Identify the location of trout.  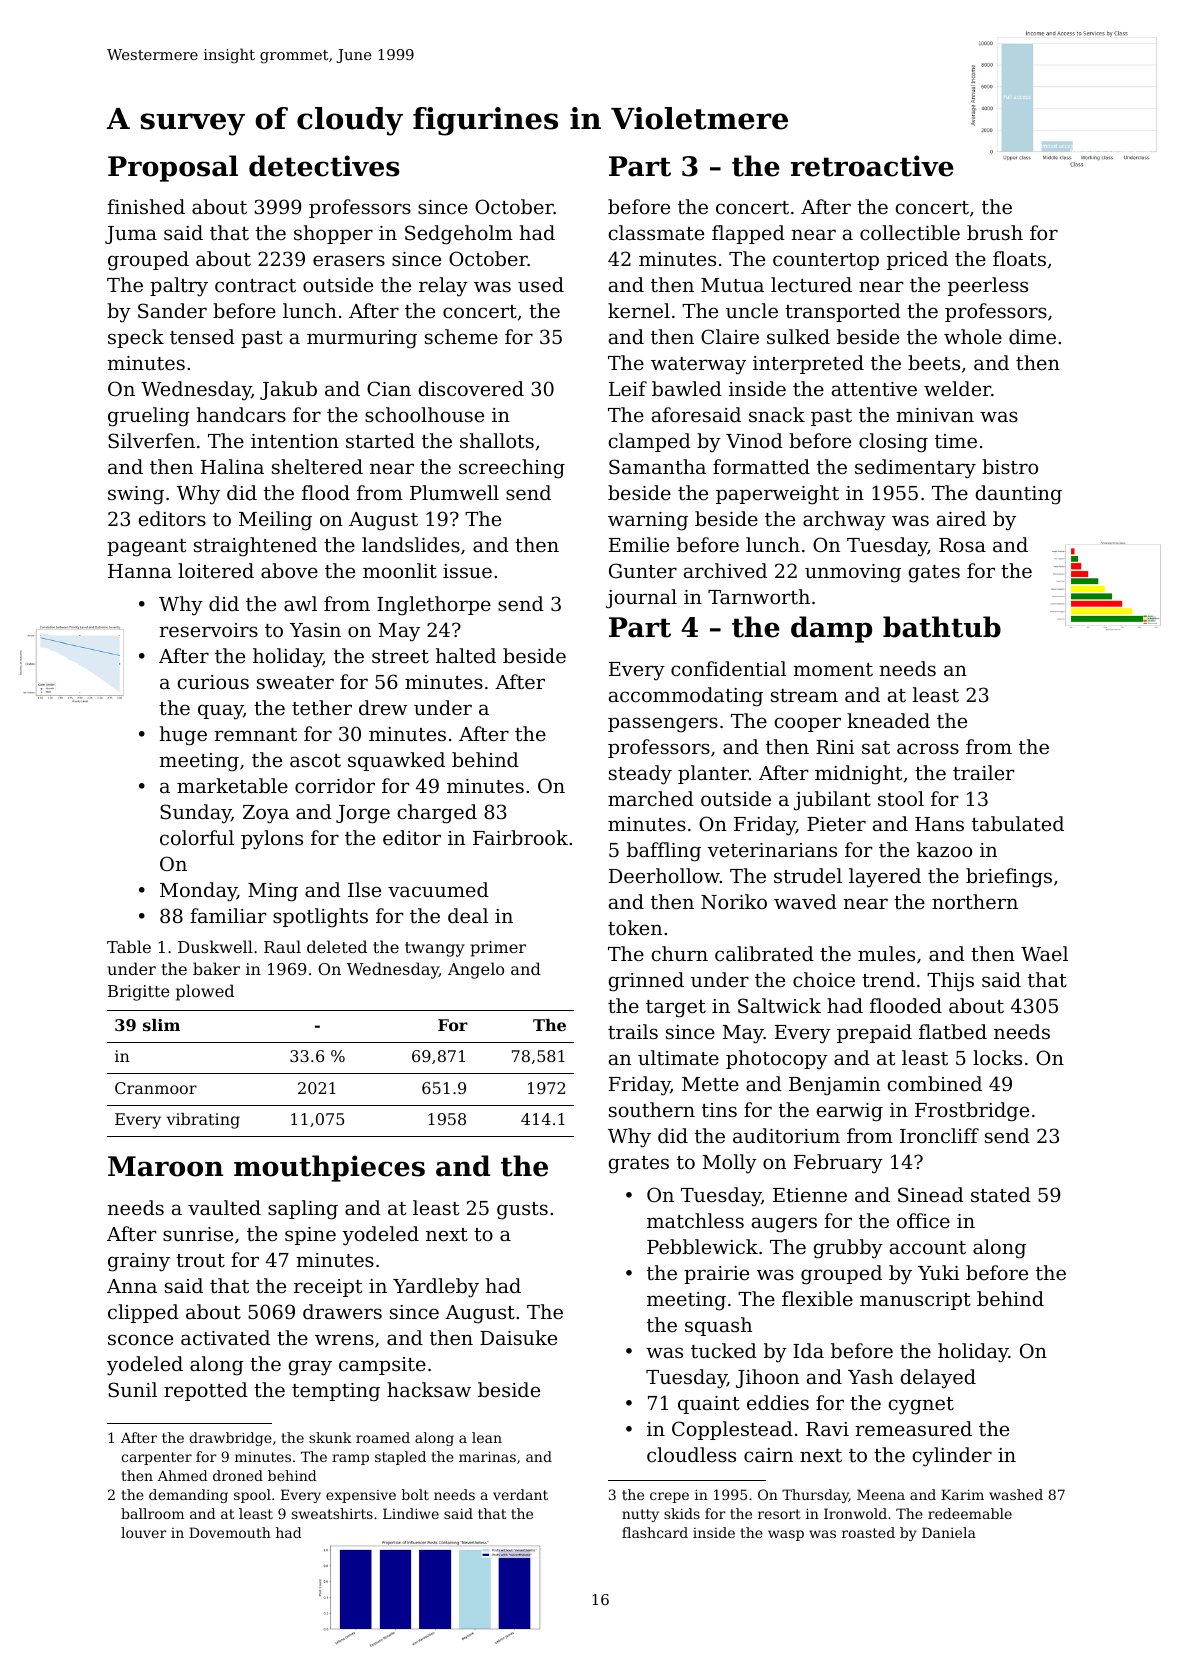
(200, 1260).
